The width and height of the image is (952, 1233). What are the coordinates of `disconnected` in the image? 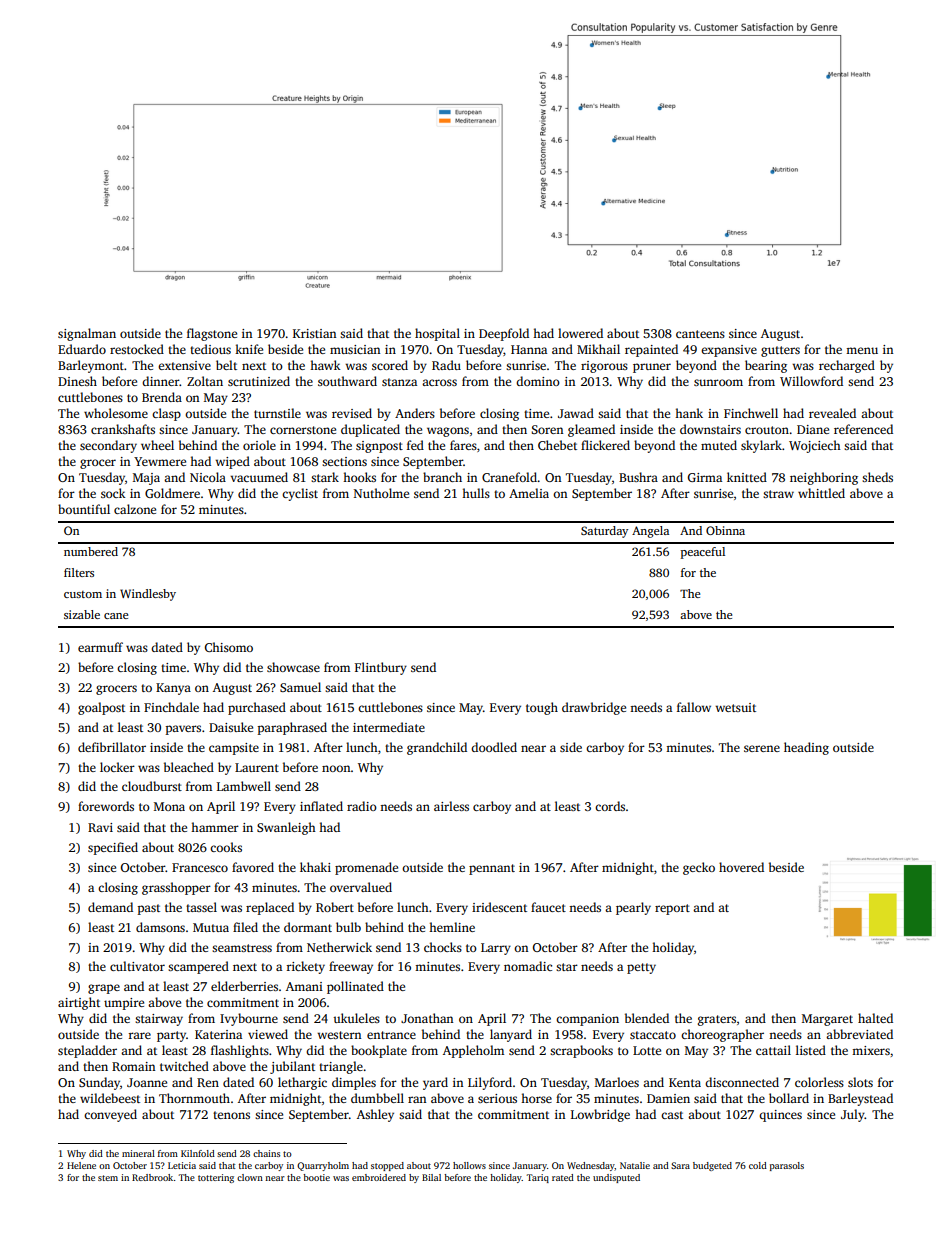 It's located at (742, 1082).
